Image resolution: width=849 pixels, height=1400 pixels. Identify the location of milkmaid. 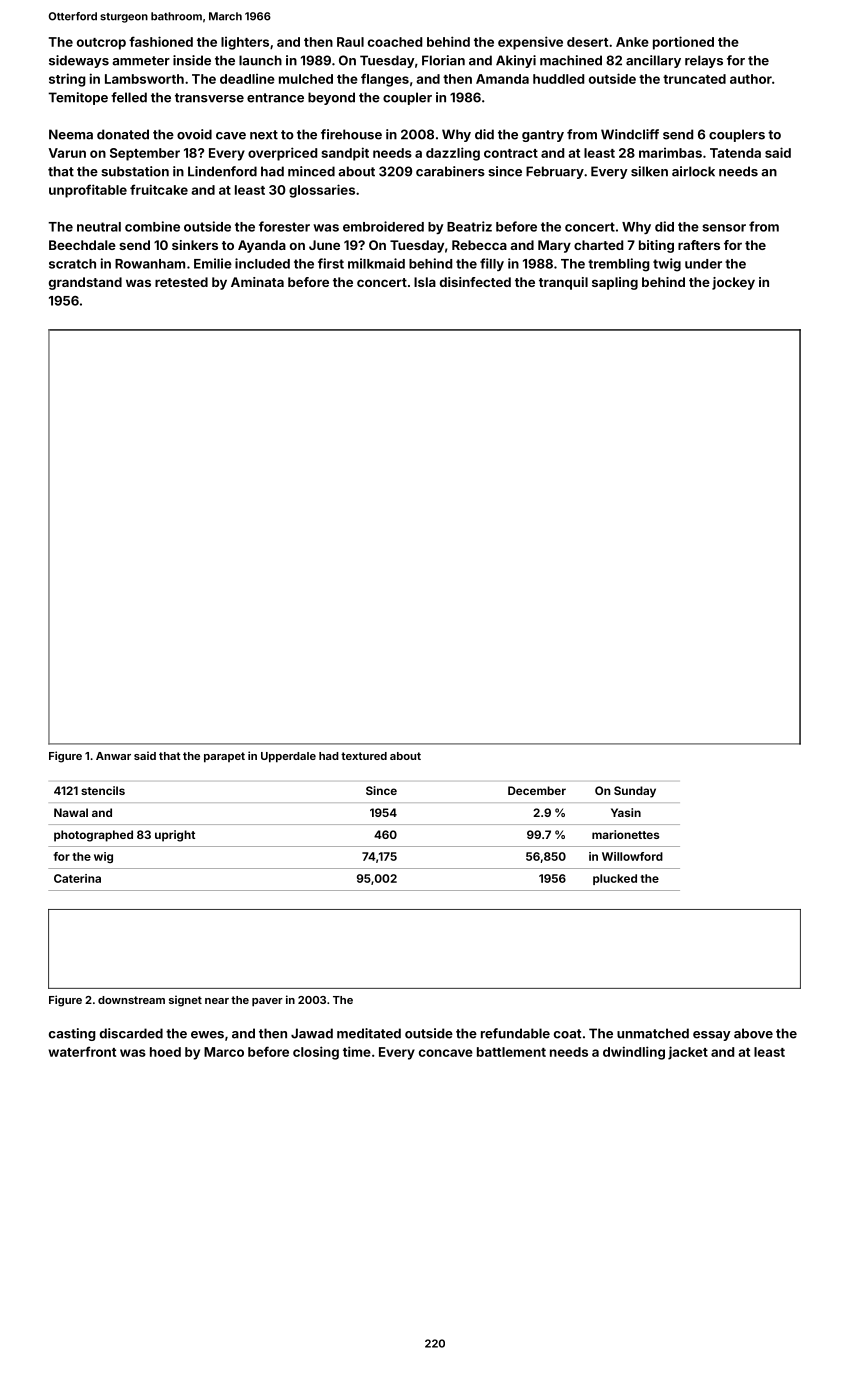
(376, 263).
